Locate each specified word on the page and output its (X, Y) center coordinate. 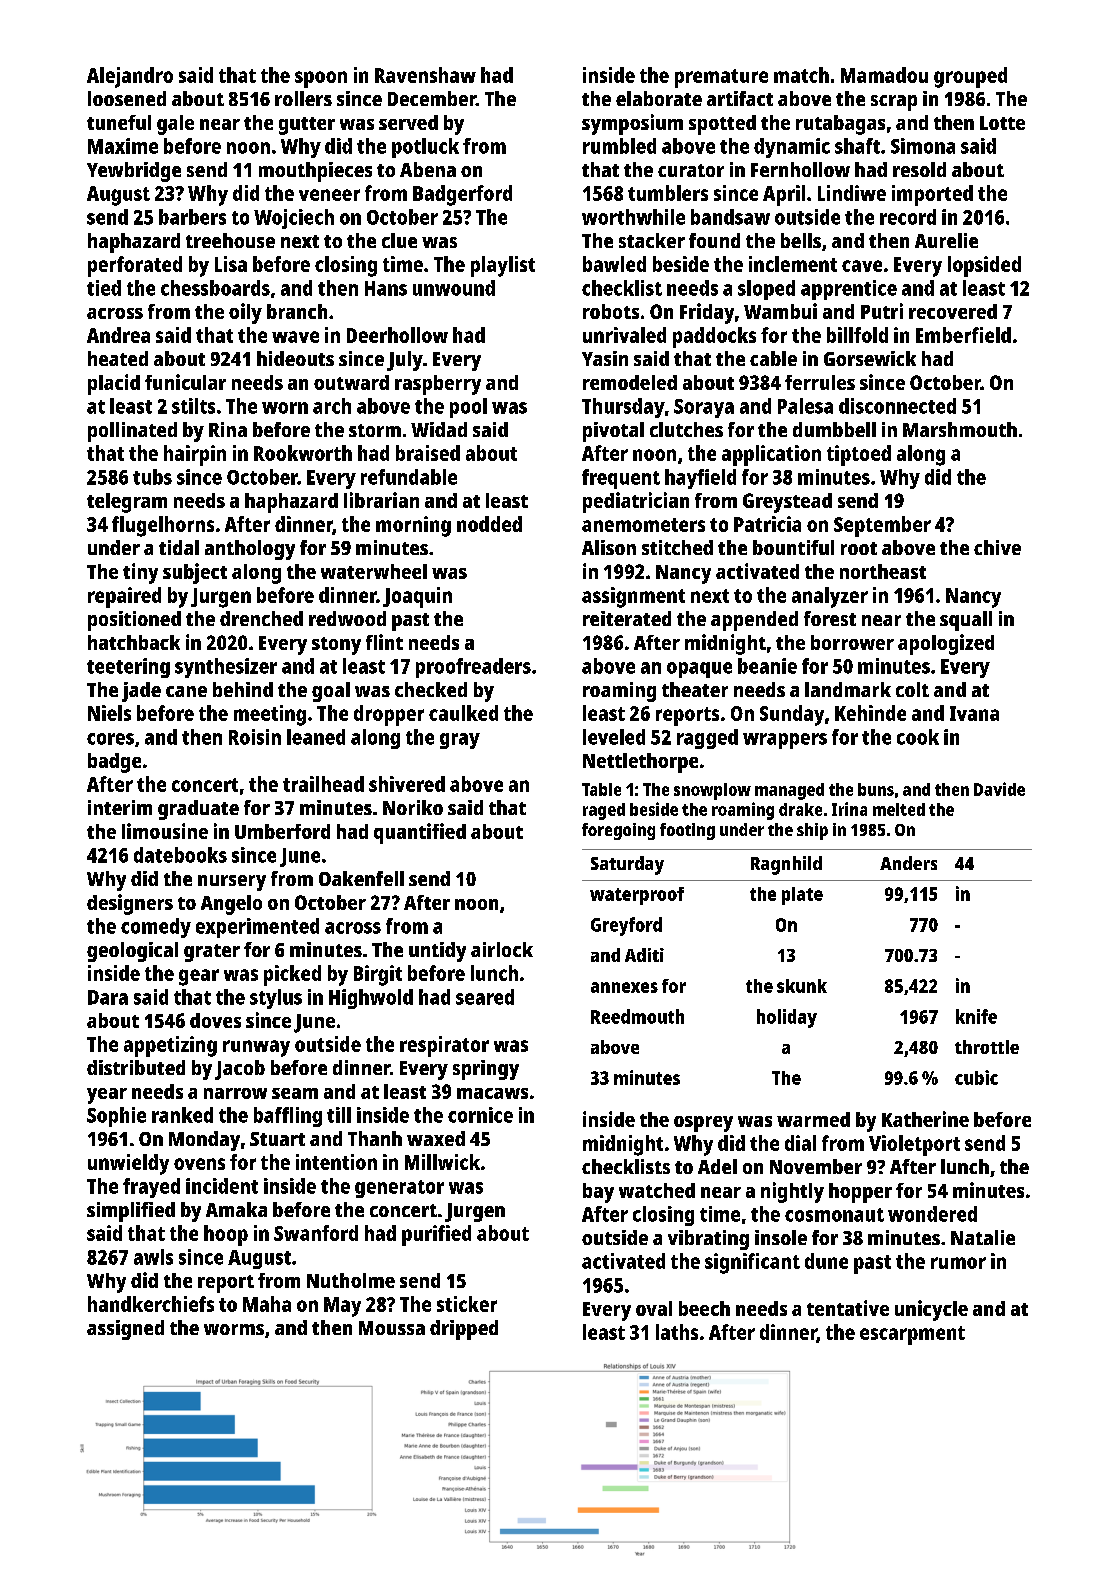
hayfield (700, 479)
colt (912, 689)
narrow (235, 1093)
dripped (464, 1330)
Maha (267, 1304)
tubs (152, 477)
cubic (976, 1077)
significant (752, 1263)
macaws (492, 1093)
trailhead (323, 784)
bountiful (793, 547)
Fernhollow (800, 169)
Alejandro (130, 77)
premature (721, 78)
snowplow (712, 791)
